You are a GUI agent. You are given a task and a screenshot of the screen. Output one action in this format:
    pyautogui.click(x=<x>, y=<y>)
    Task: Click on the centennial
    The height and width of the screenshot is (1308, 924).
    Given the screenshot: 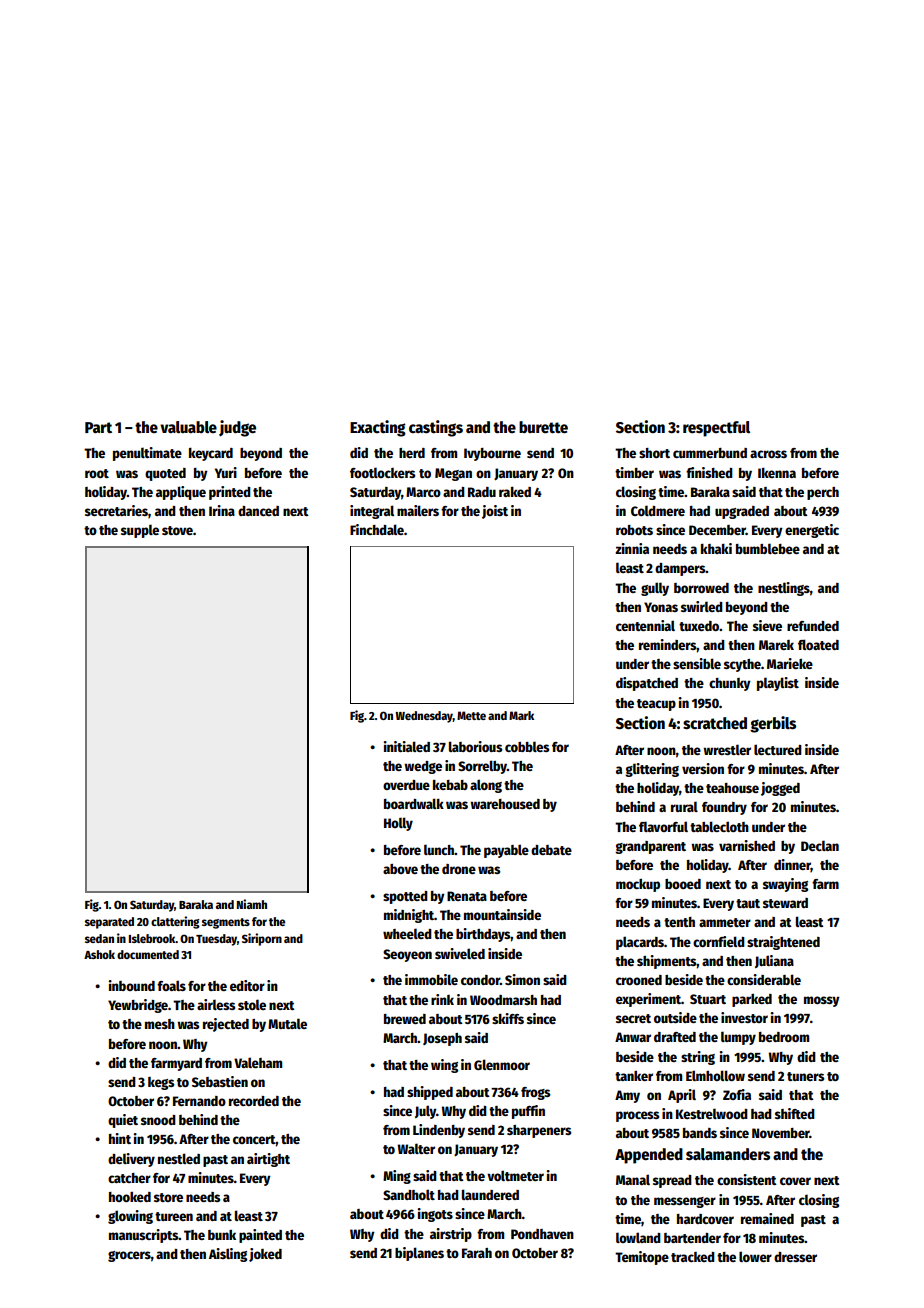 What is the action you would take?
    pyautogui.click(x=645, y=625)
